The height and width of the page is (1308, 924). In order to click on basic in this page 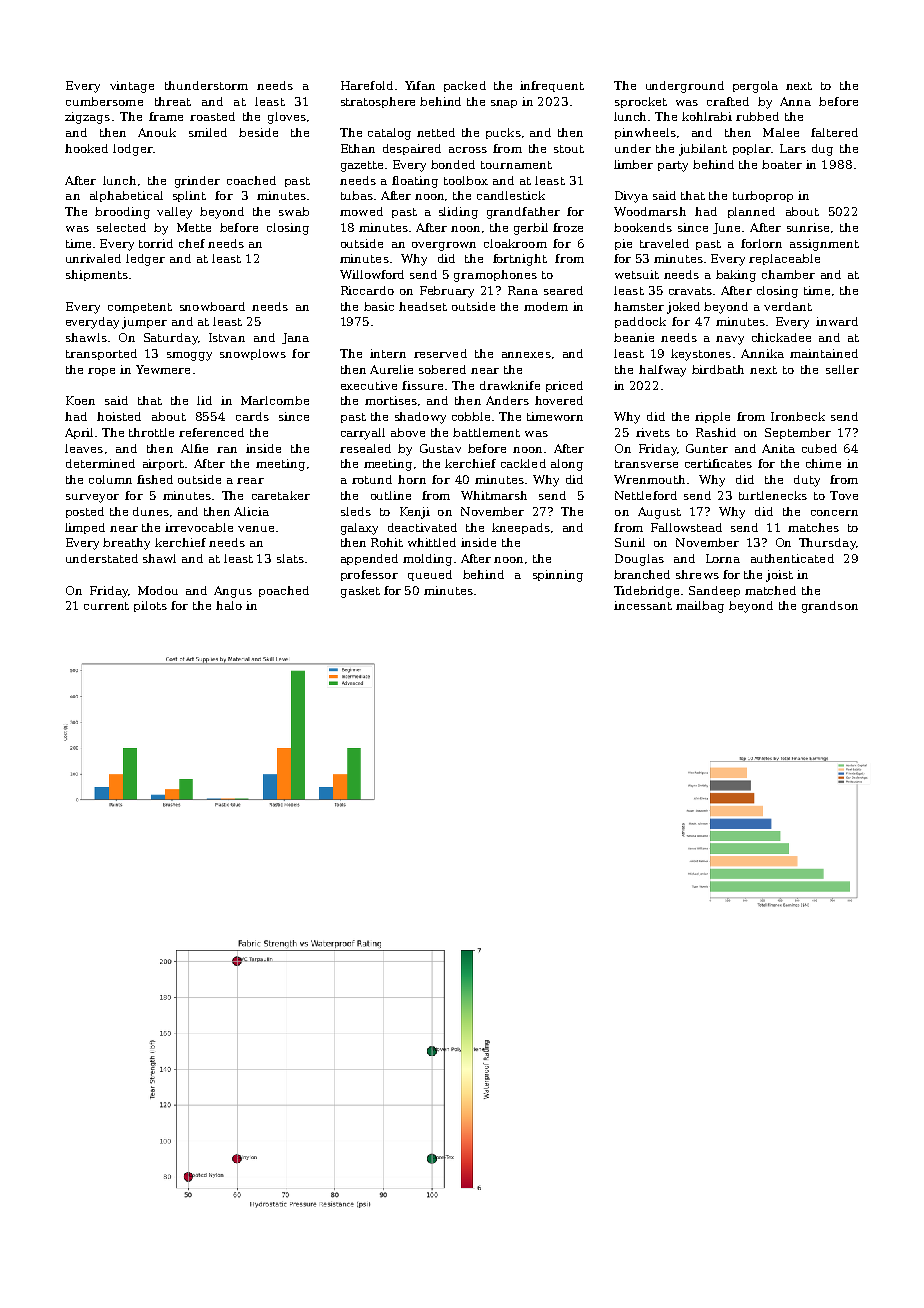, I will do `click(379, 306)`.
